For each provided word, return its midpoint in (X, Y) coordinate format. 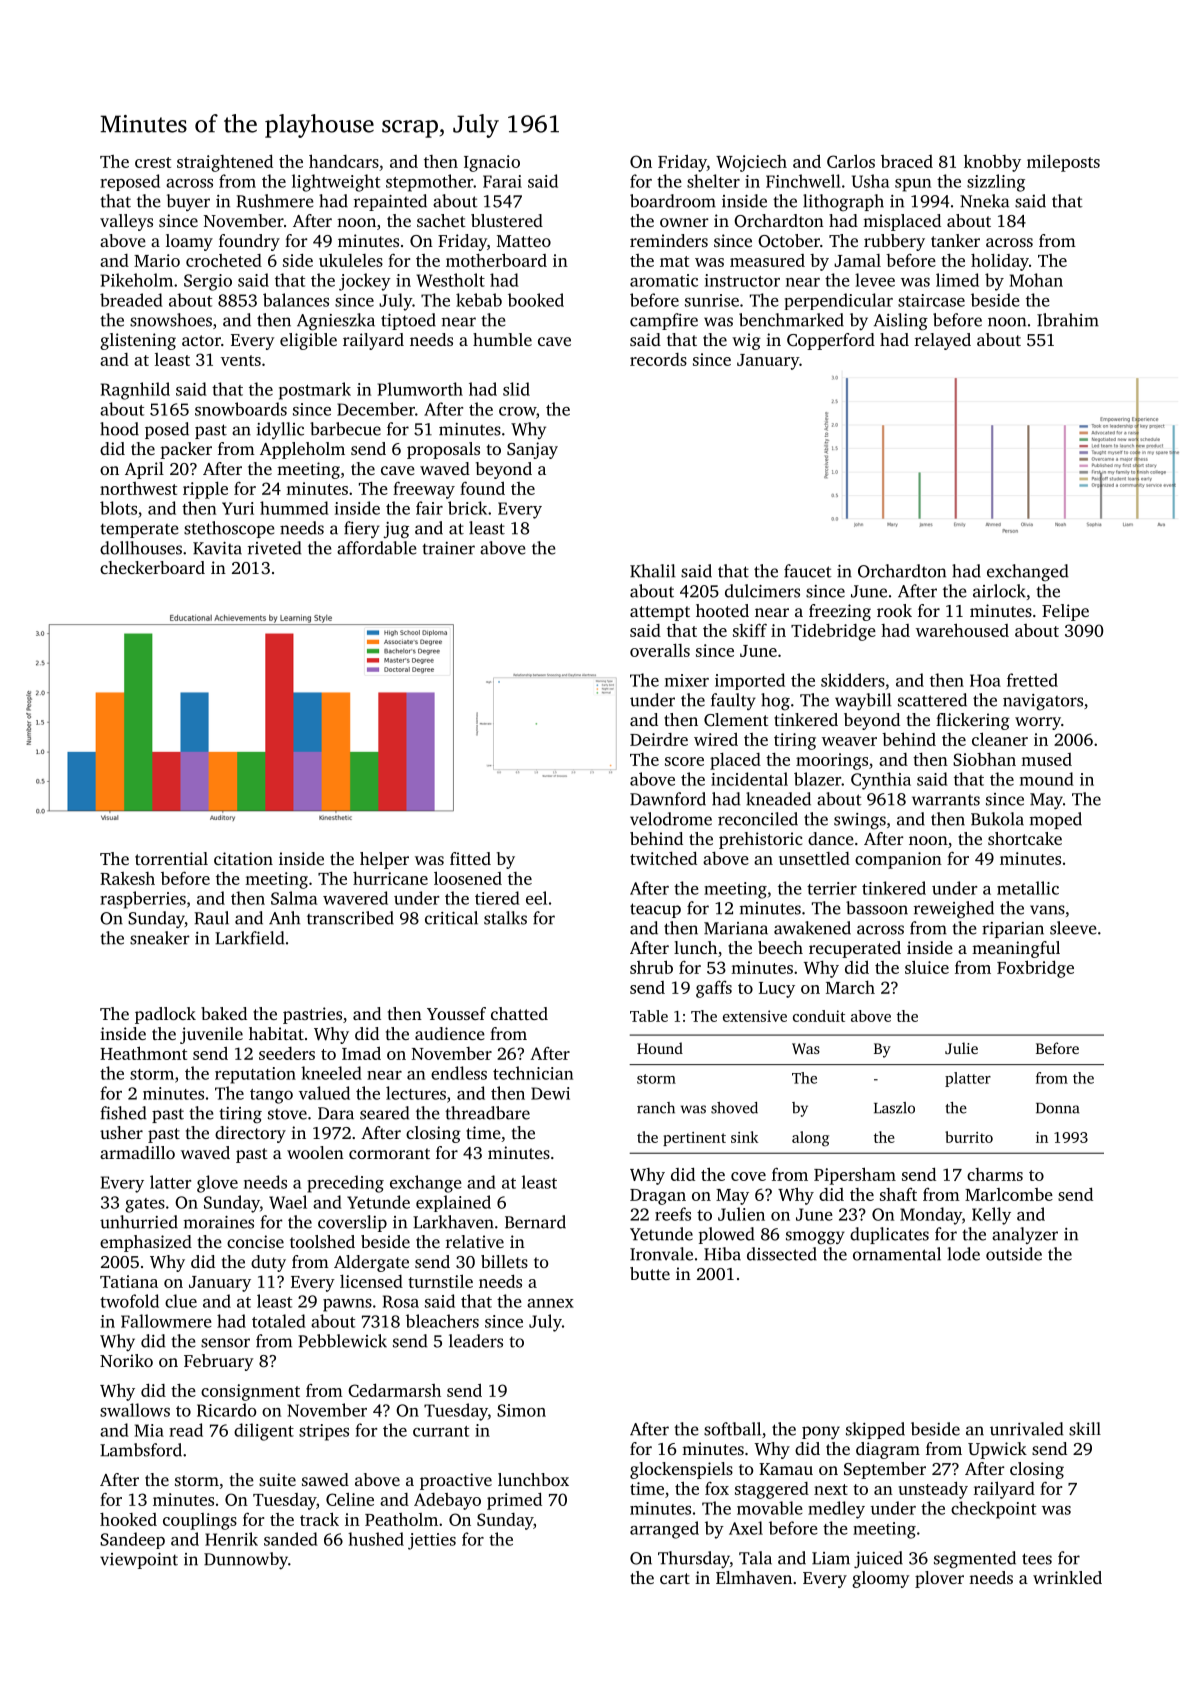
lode (963, 1254)
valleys (126, 222)
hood (119, 429)
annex (550, 1303)
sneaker (160, 938)
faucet (808, 571)
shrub (651, 967)
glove (217, 1184)
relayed (943, 341)
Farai (502, 181)
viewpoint (139, 1561)
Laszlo (894, 1108)
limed (957, 280)
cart (675, 1578)
